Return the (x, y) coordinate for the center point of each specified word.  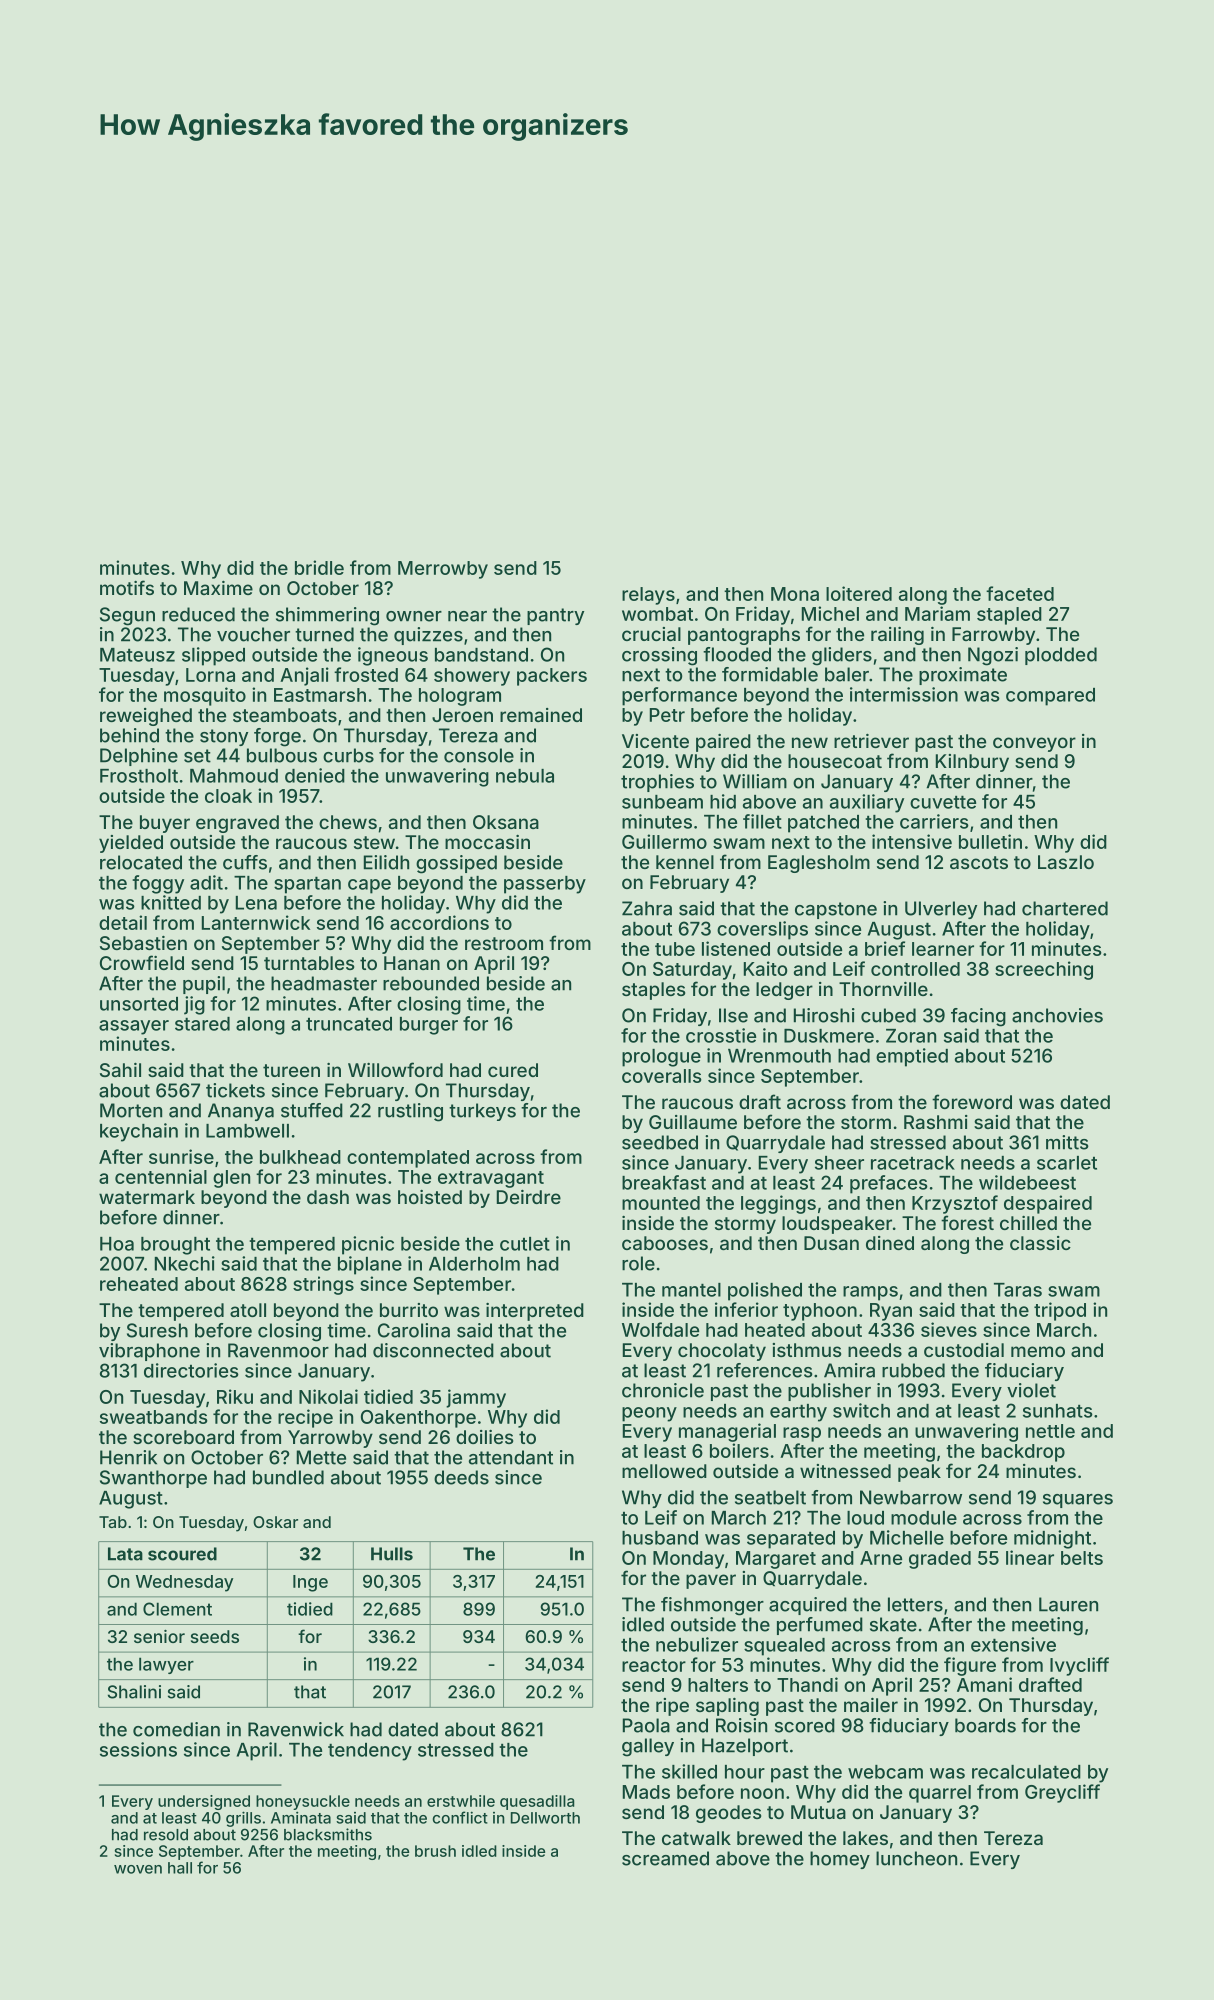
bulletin (990, 841)
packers (552, 677)
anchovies (1057, 1015)
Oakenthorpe (418, 1419)
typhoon (820, 1312)
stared (202, 1024)
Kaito (765, 968)
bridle (319, 567)
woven (138, 1869)
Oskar (275, 1522)
